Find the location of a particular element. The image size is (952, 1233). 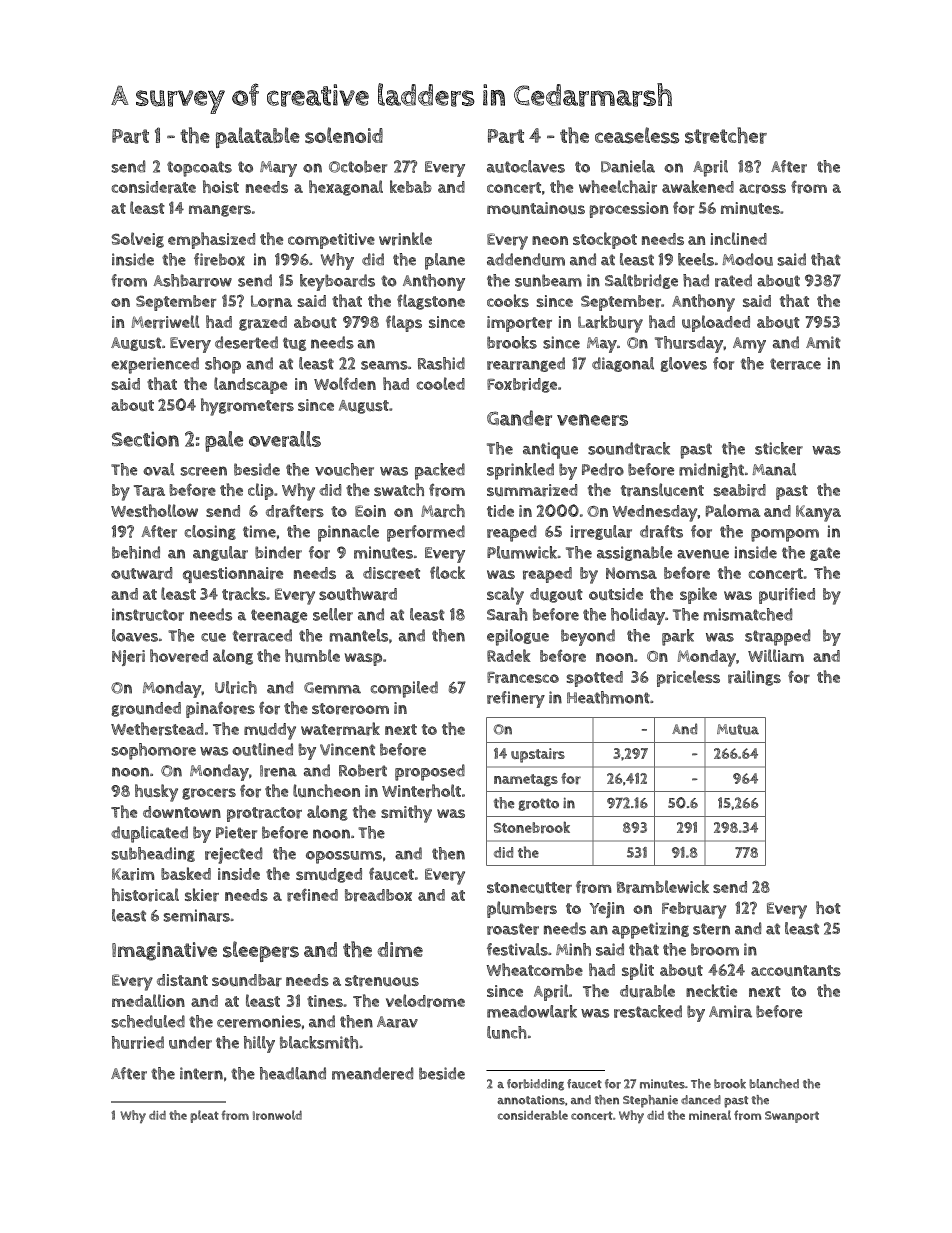

compiled is located at coordinates (404, 689).
